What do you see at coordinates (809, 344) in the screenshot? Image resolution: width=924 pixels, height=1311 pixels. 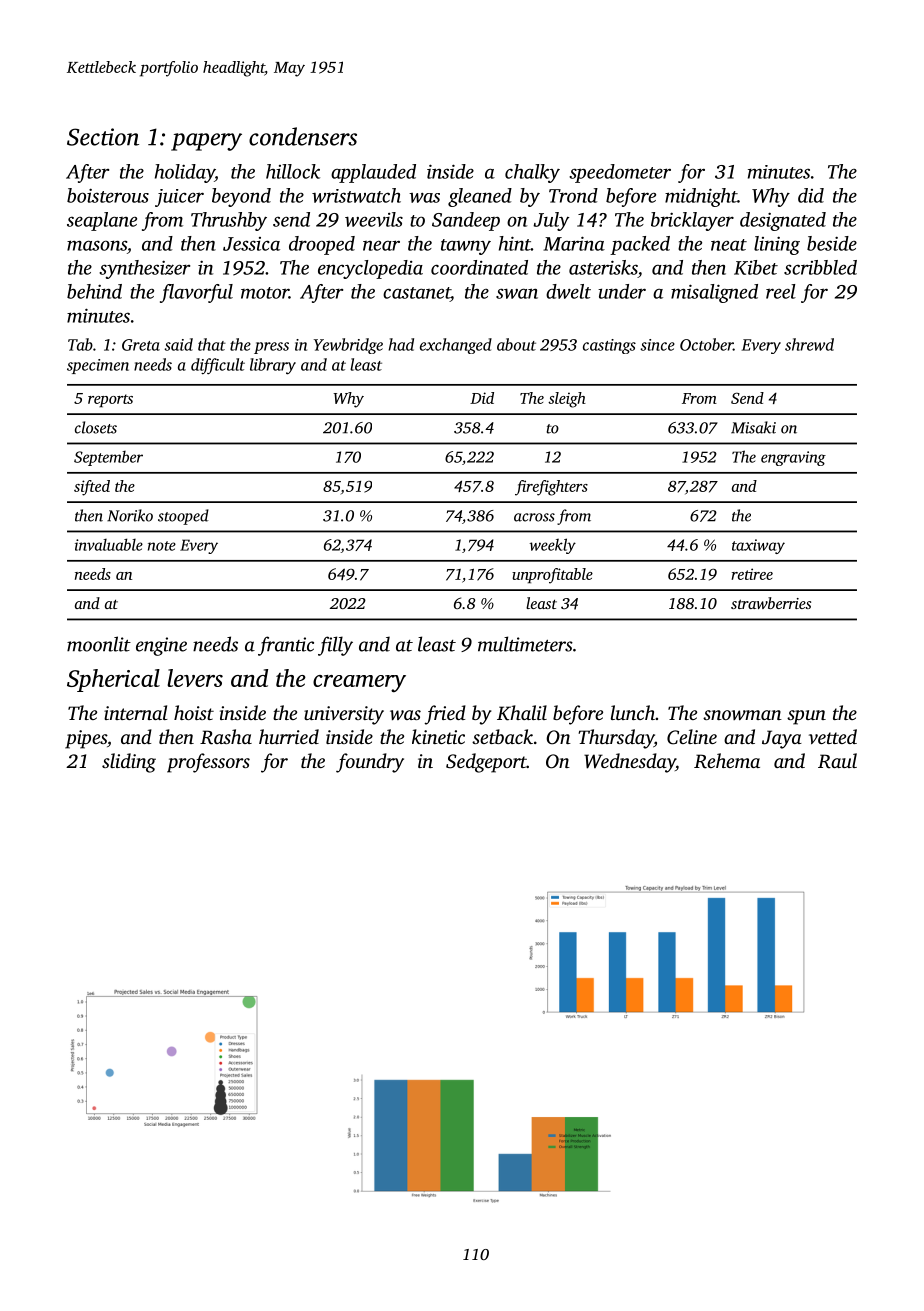 I see `shrewd` at bounding box center [809, 344].
